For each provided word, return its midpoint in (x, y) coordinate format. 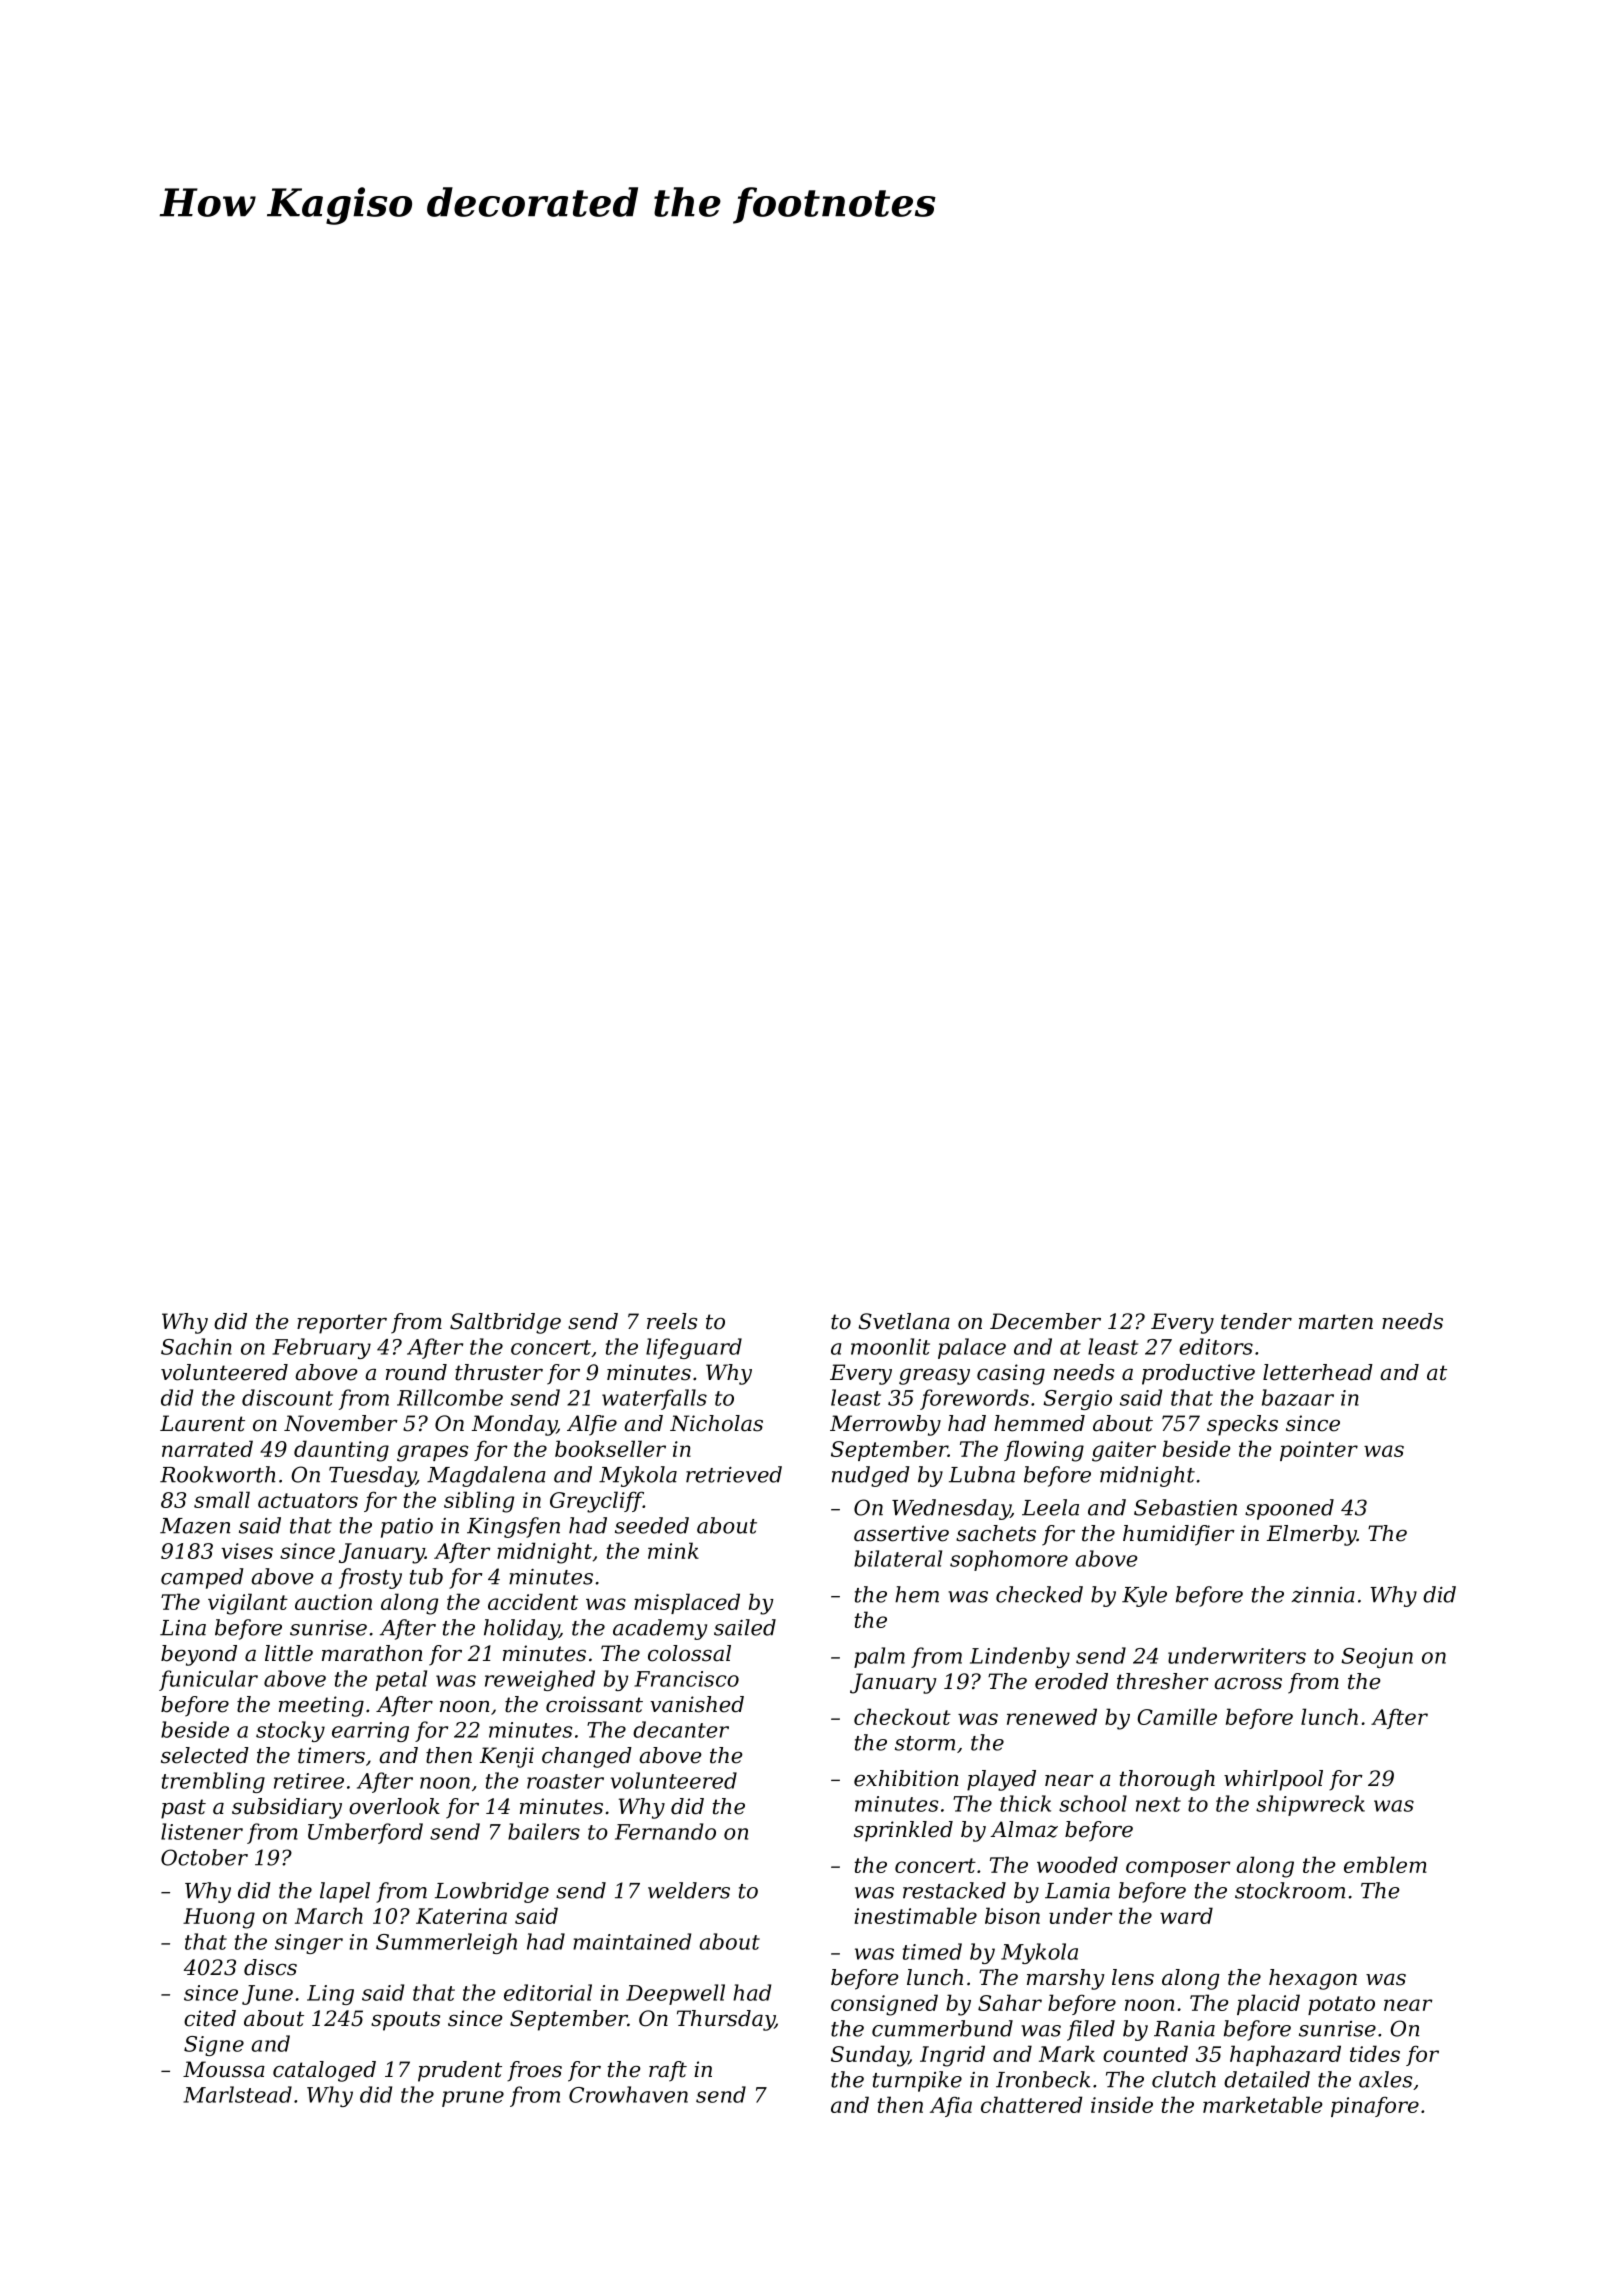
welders (689, 1890)
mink (673, 1550)
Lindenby (1020, 1657)
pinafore (1375, 2106)
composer (1178, 1869)
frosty (370, 1578)
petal (401, 1680)
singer (309, 1944)
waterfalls (654, 1399)
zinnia (1323, 1595)
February (321, 1348)
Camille (1177, 1716)
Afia (951, 2106)
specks (1242, 1425)
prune (473, 2099)
